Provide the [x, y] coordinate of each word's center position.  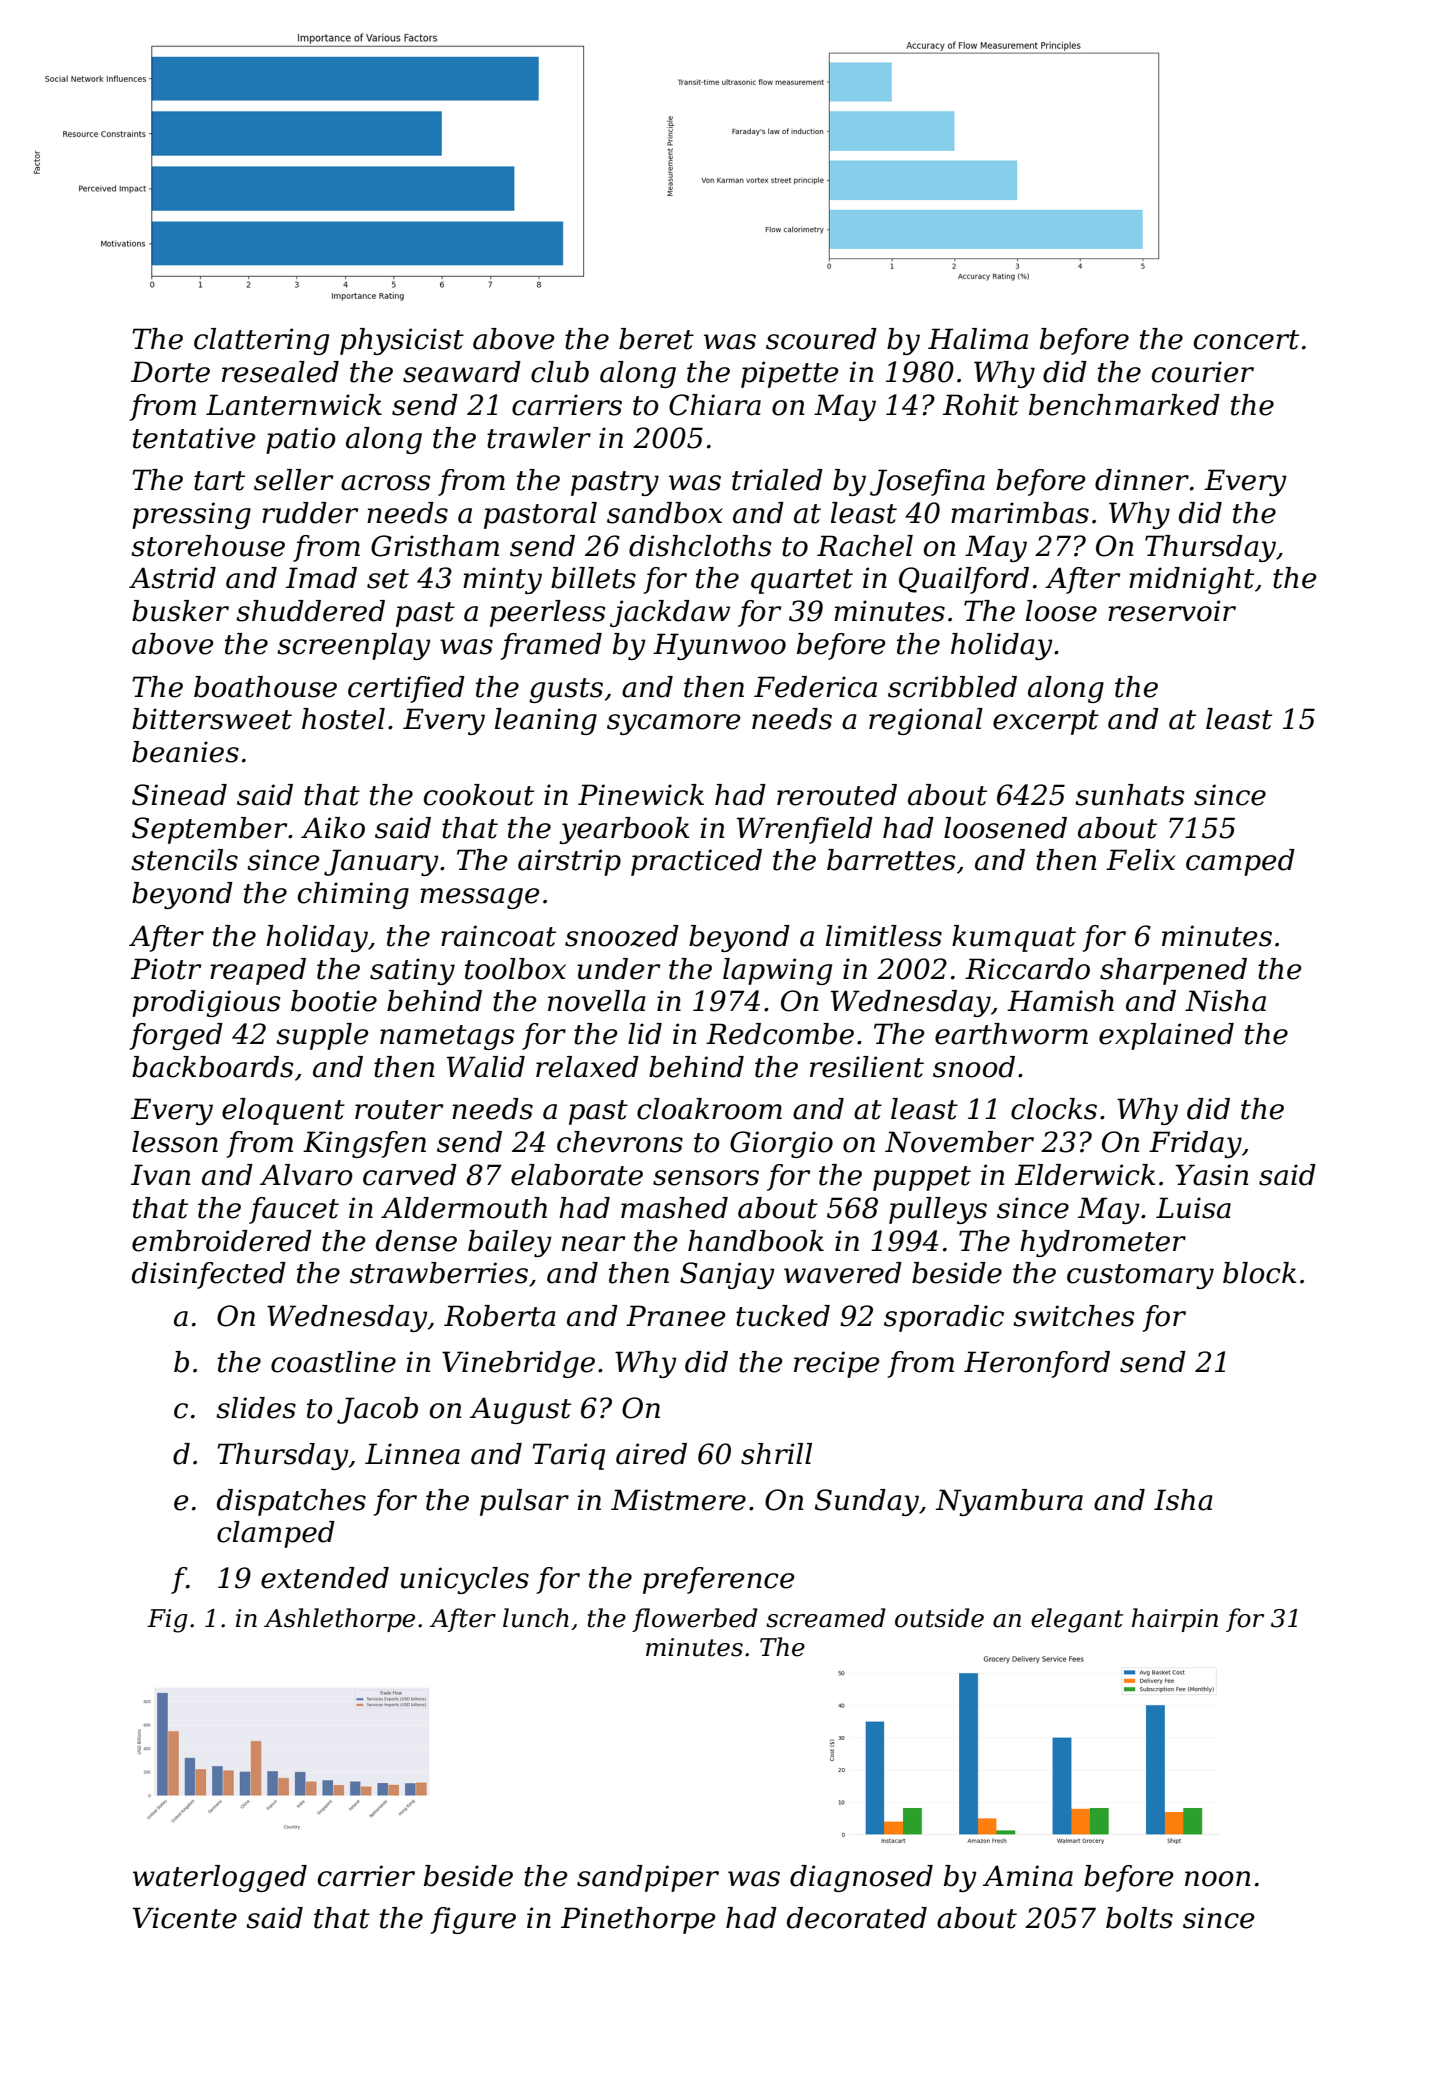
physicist [402, 341]
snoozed [622, 936]
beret [656, 339]
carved [410, 1175]
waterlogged [220, 1878]
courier [1203, 372]
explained [1166, 1036]
